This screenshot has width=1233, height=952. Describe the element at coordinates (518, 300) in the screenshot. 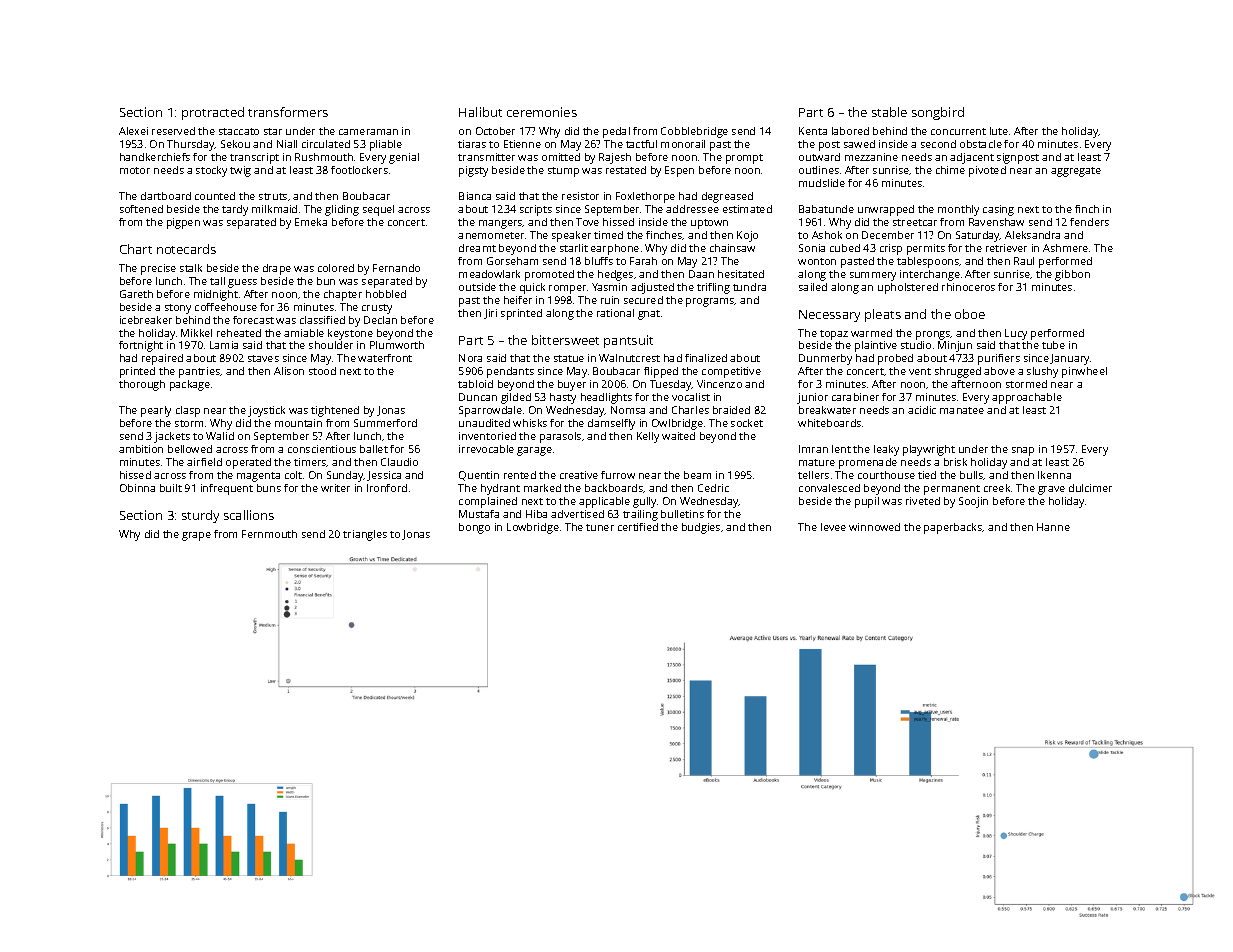

I see `heifer` at that location.
